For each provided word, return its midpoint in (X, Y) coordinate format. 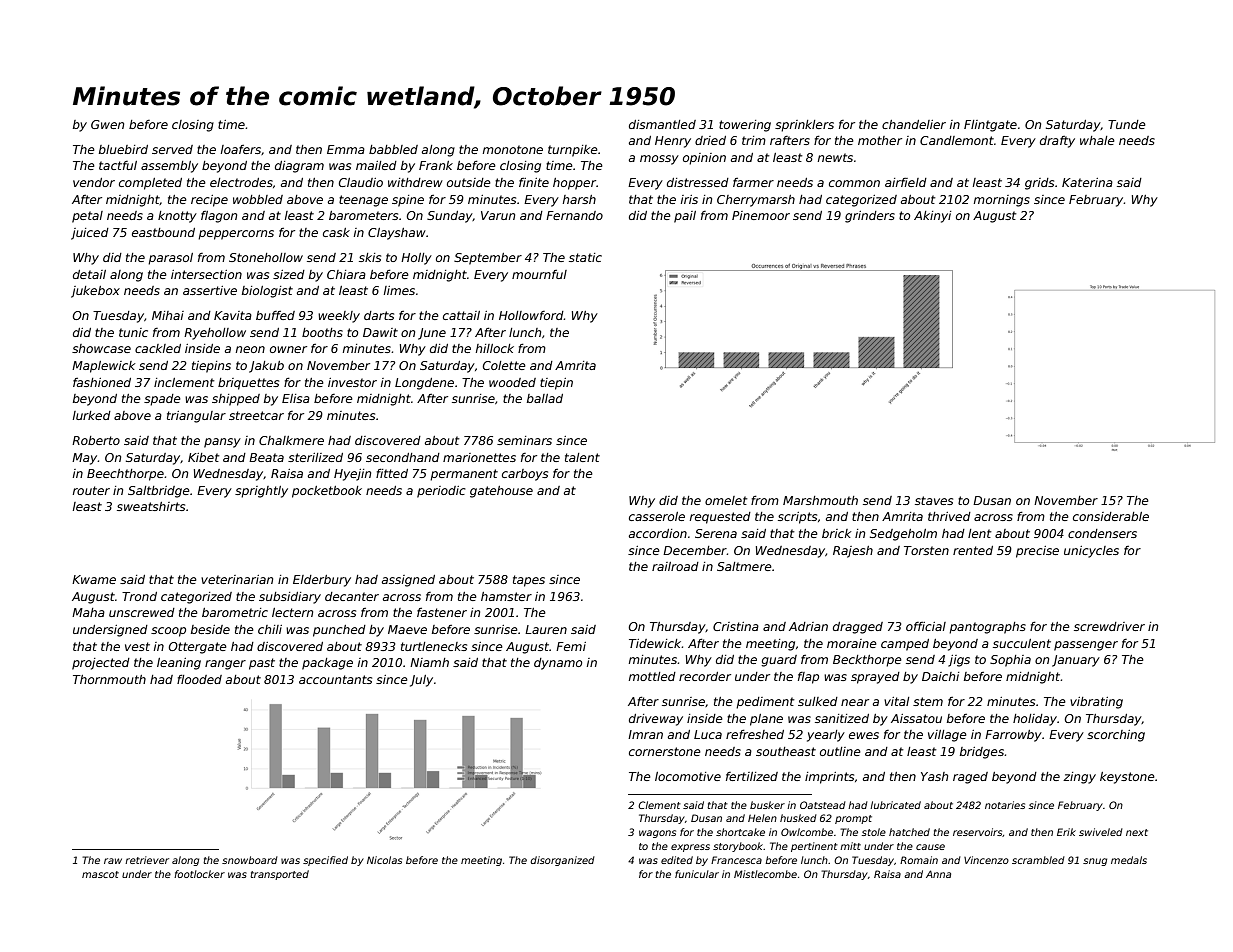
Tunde (1127, 124)
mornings (1002, 201)
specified (325, 861)
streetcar (256, 415)
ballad (545, 398)
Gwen (107, 124)
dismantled (662, 124)
